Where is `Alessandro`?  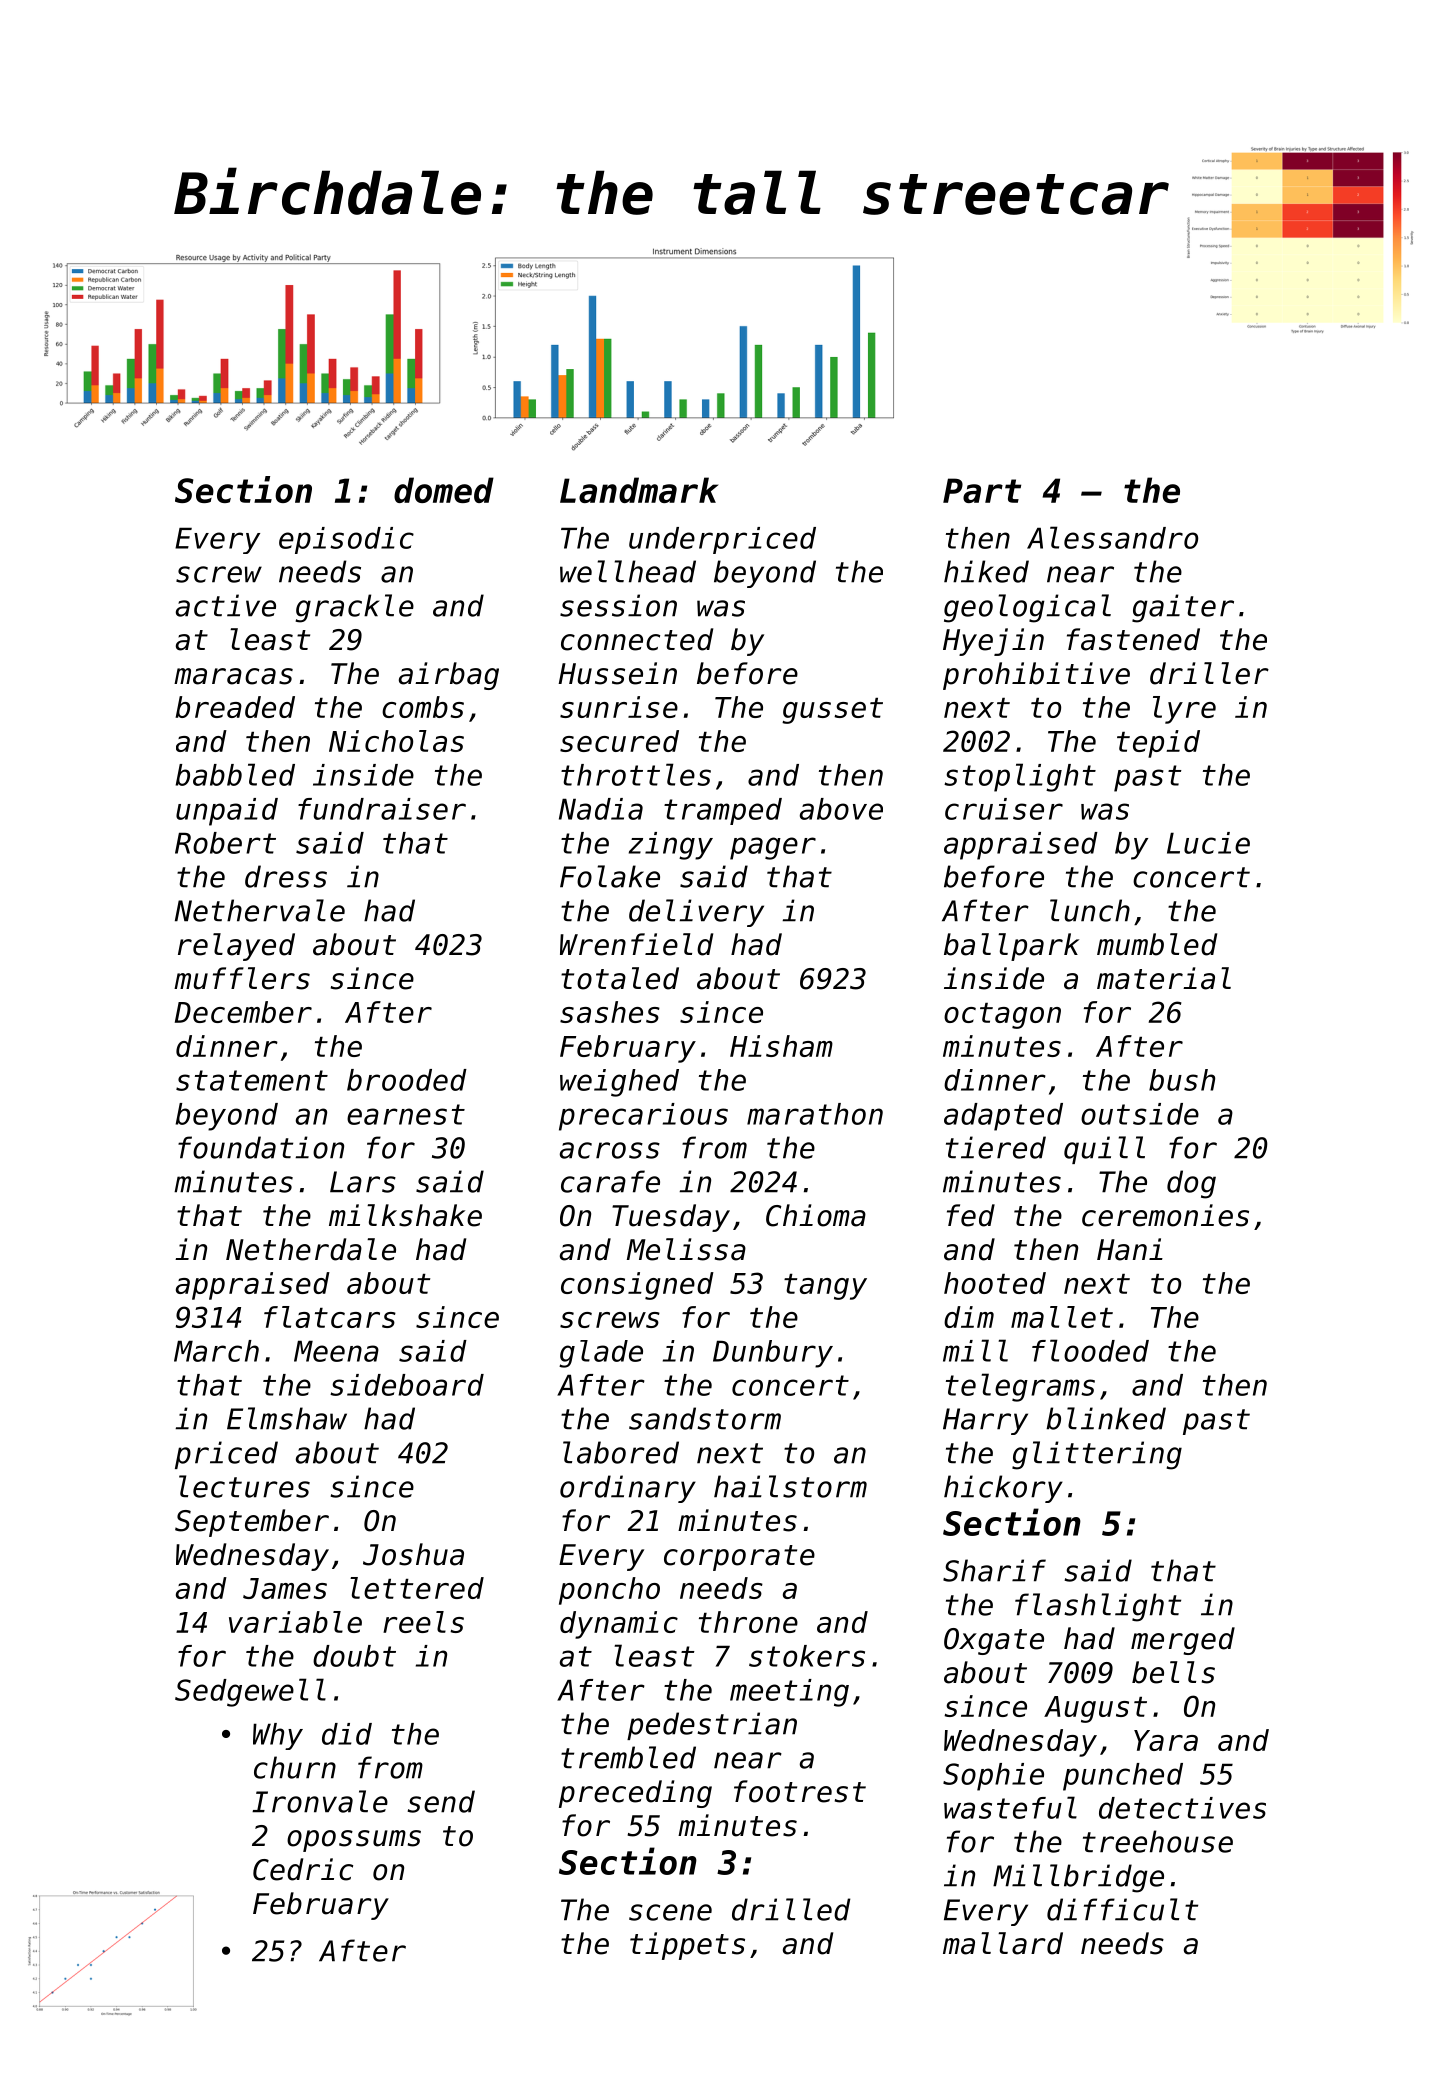
Alessandro is located at coordinates (1112, 537).
